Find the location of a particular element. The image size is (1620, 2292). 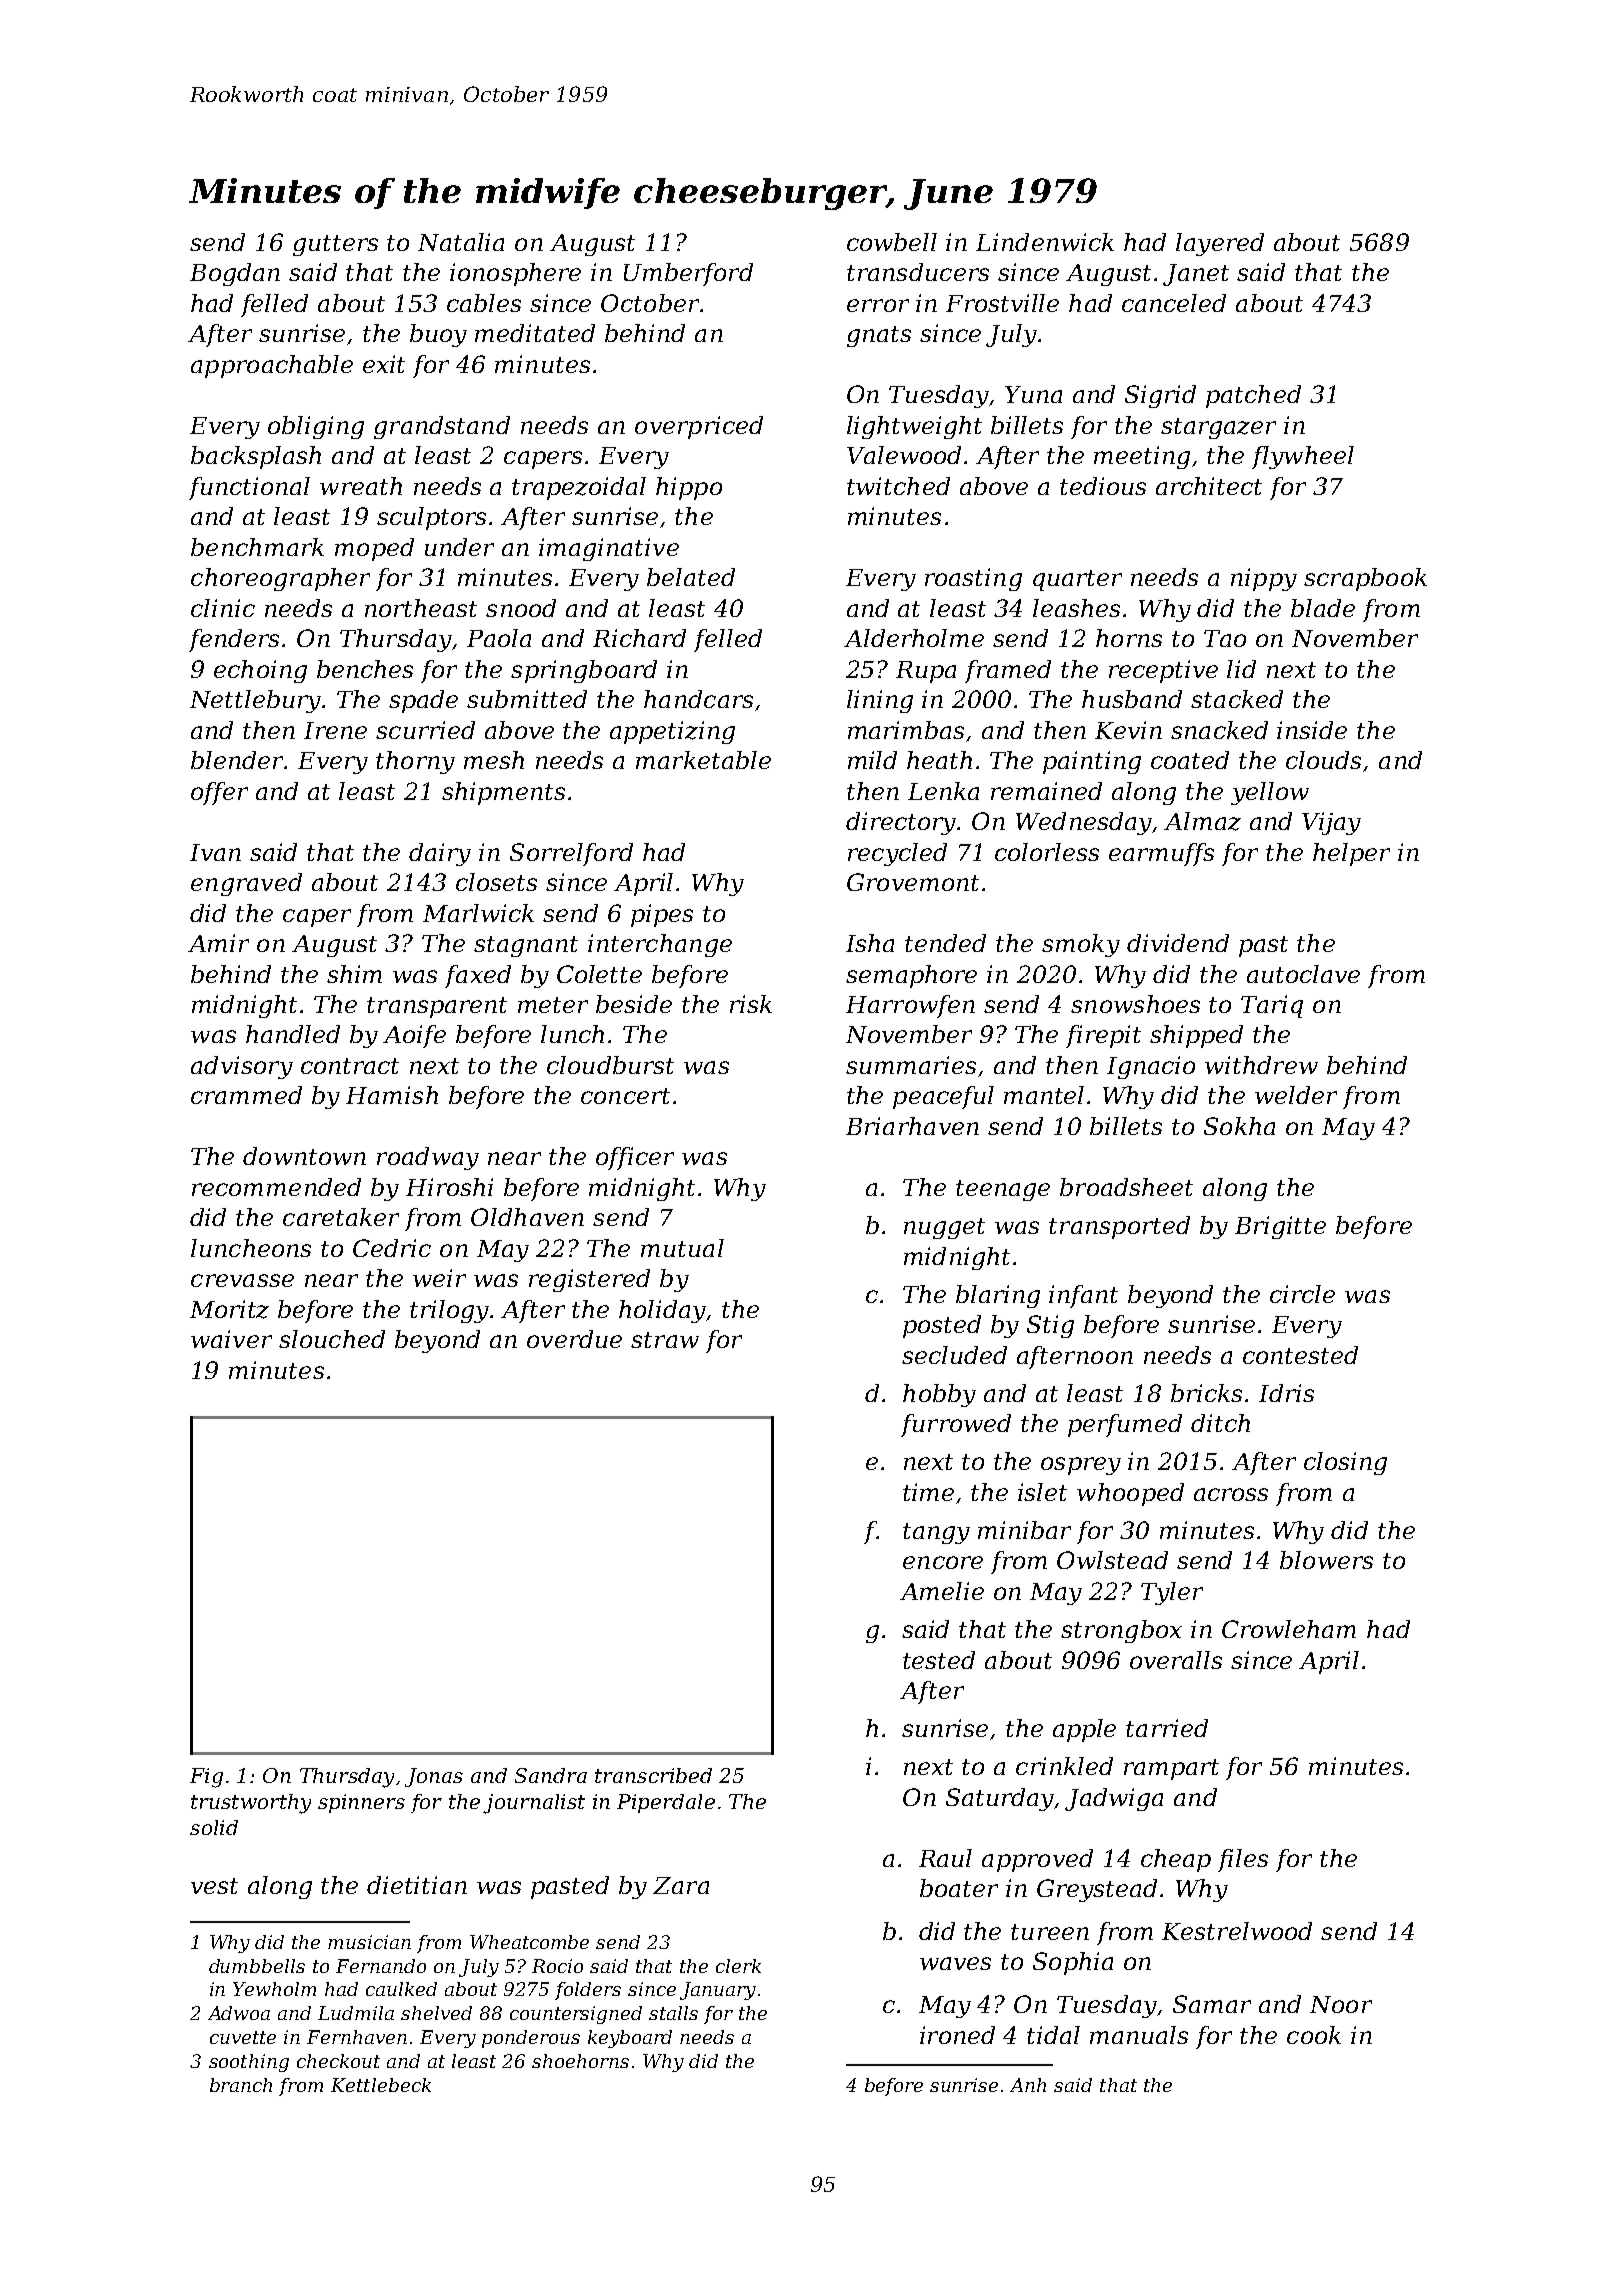

bricks is located at coordinates (1206, 1393).
